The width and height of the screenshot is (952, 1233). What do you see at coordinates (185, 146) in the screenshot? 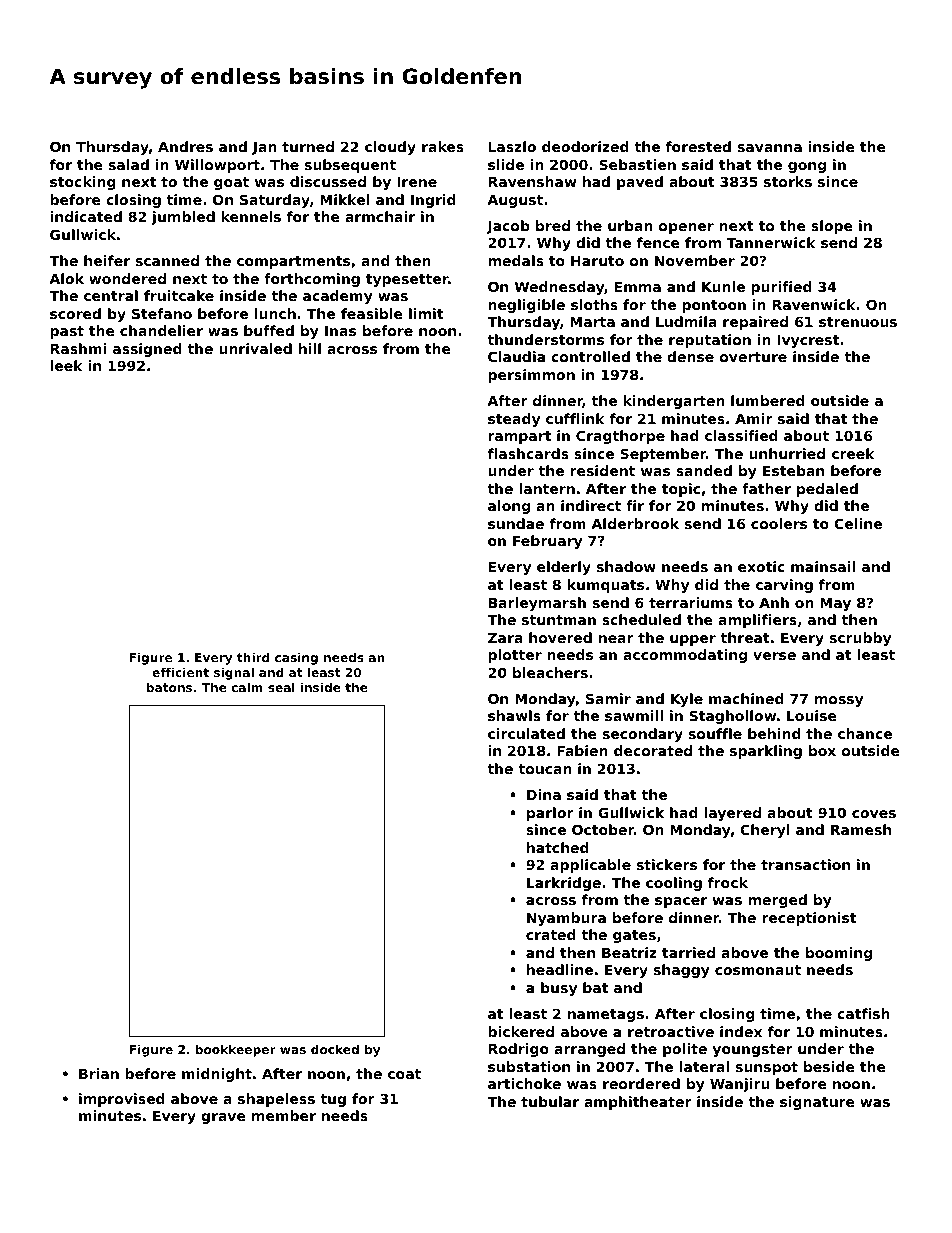
I see `Andres` at bounding box center [185, 146].
